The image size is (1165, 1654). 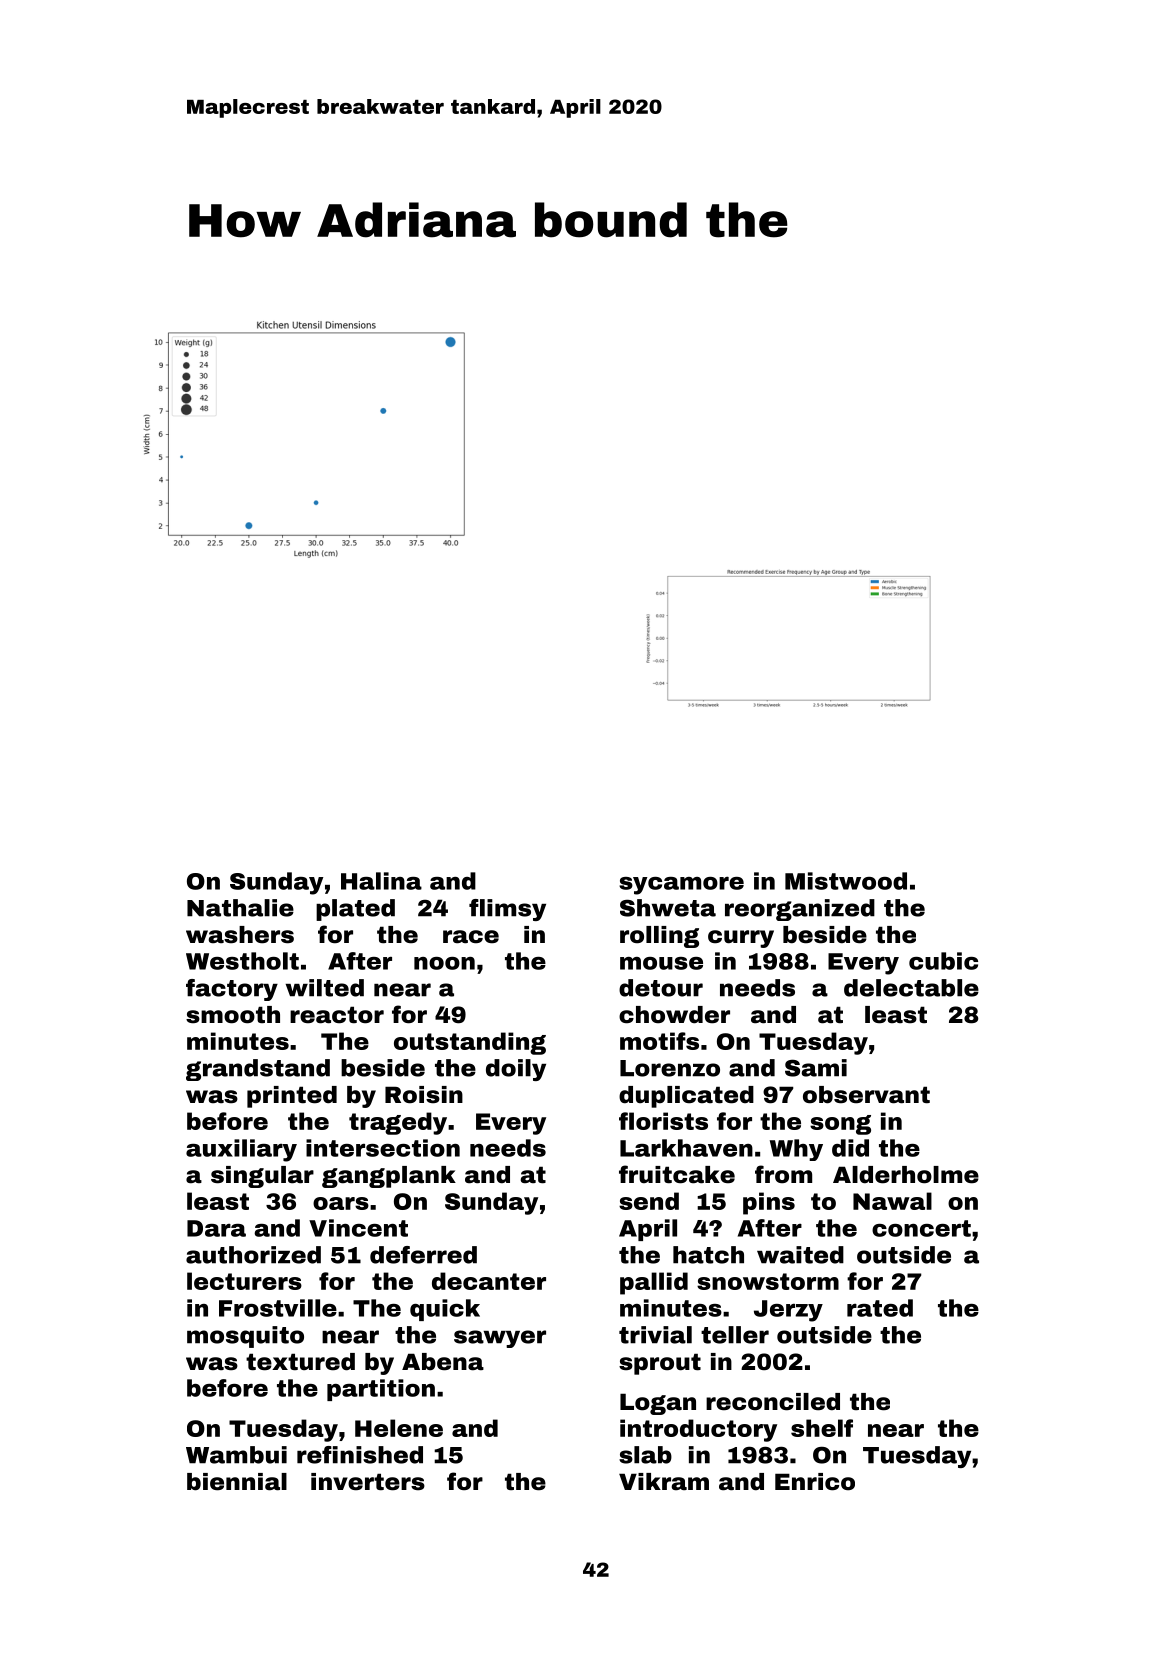 What do you see at coordinates (236, 1455) in the screenshot?
I see `Wambui` at bounding box center [236, 1455].
